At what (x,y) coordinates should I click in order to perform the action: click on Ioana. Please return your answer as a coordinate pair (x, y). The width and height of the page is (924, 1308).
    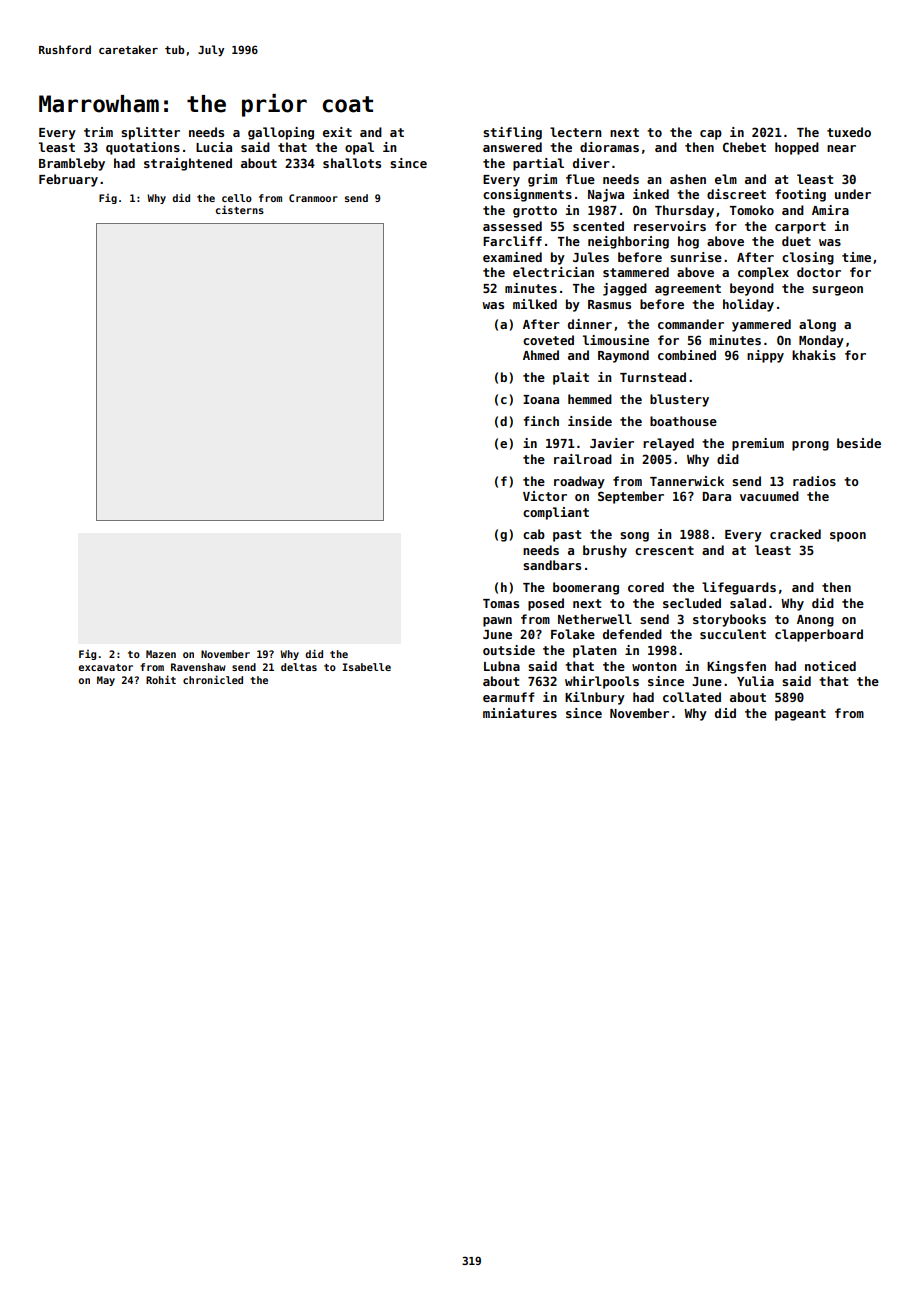
    Looking at the image, I should click on (541, 399).
